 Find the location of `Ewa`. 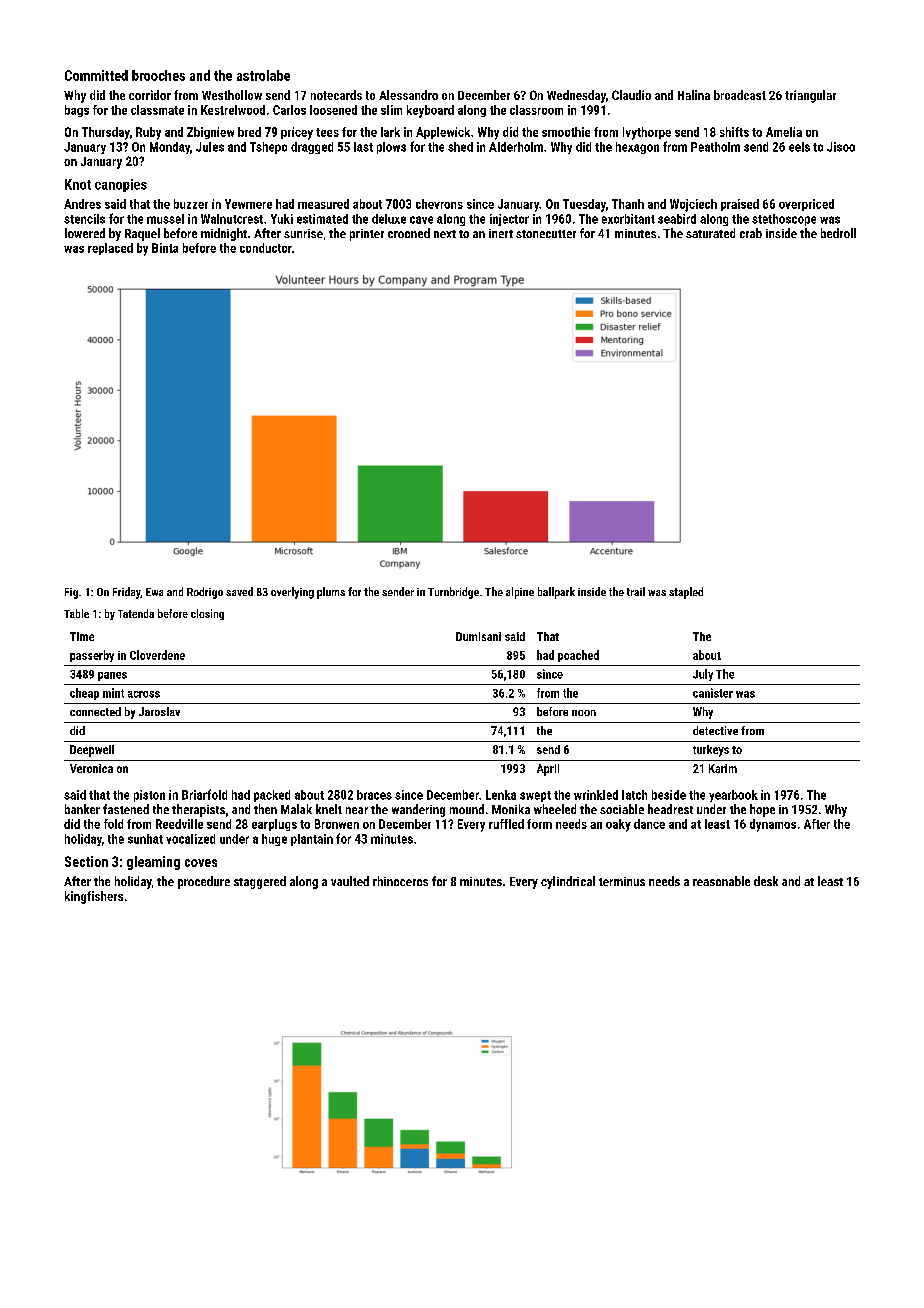

Ewa is located at coordinates (154, 592).
